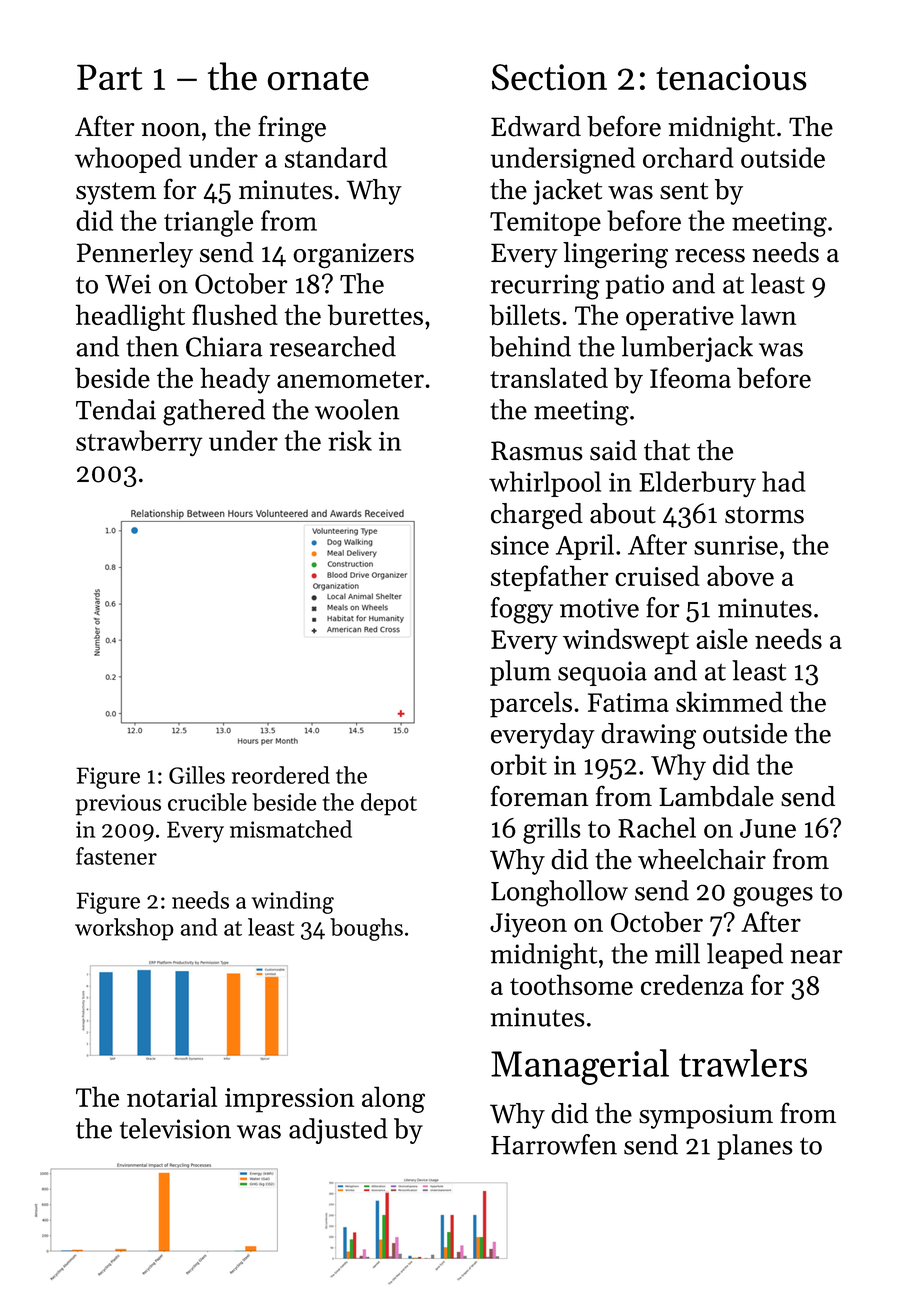 The height and width of the image is (1311, 924). Describe the element at coordinates (520, 673) in the image. I see `plum` at that location.
